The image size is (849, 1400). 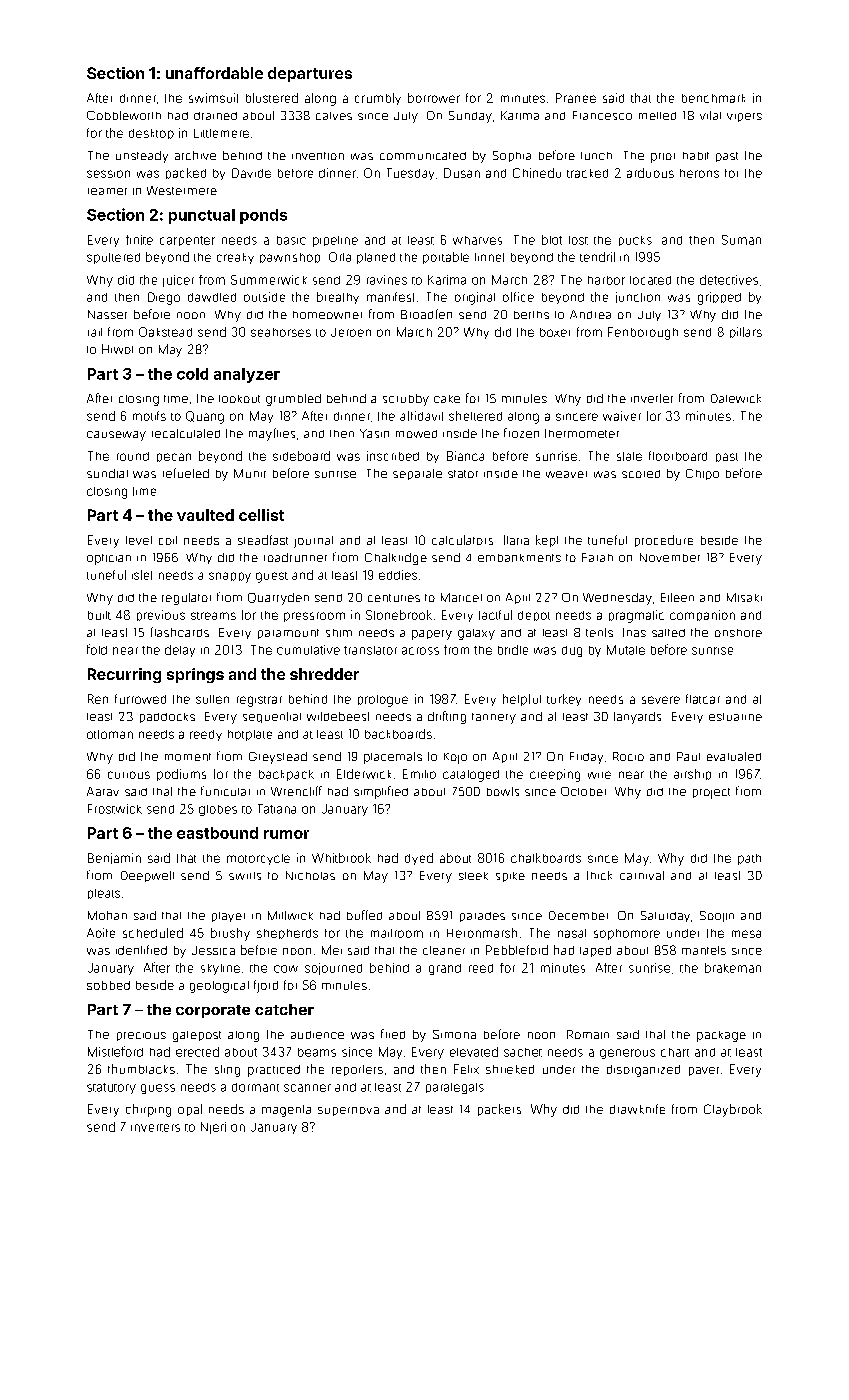 I want to click on calves, so click(x=334, y=116).
